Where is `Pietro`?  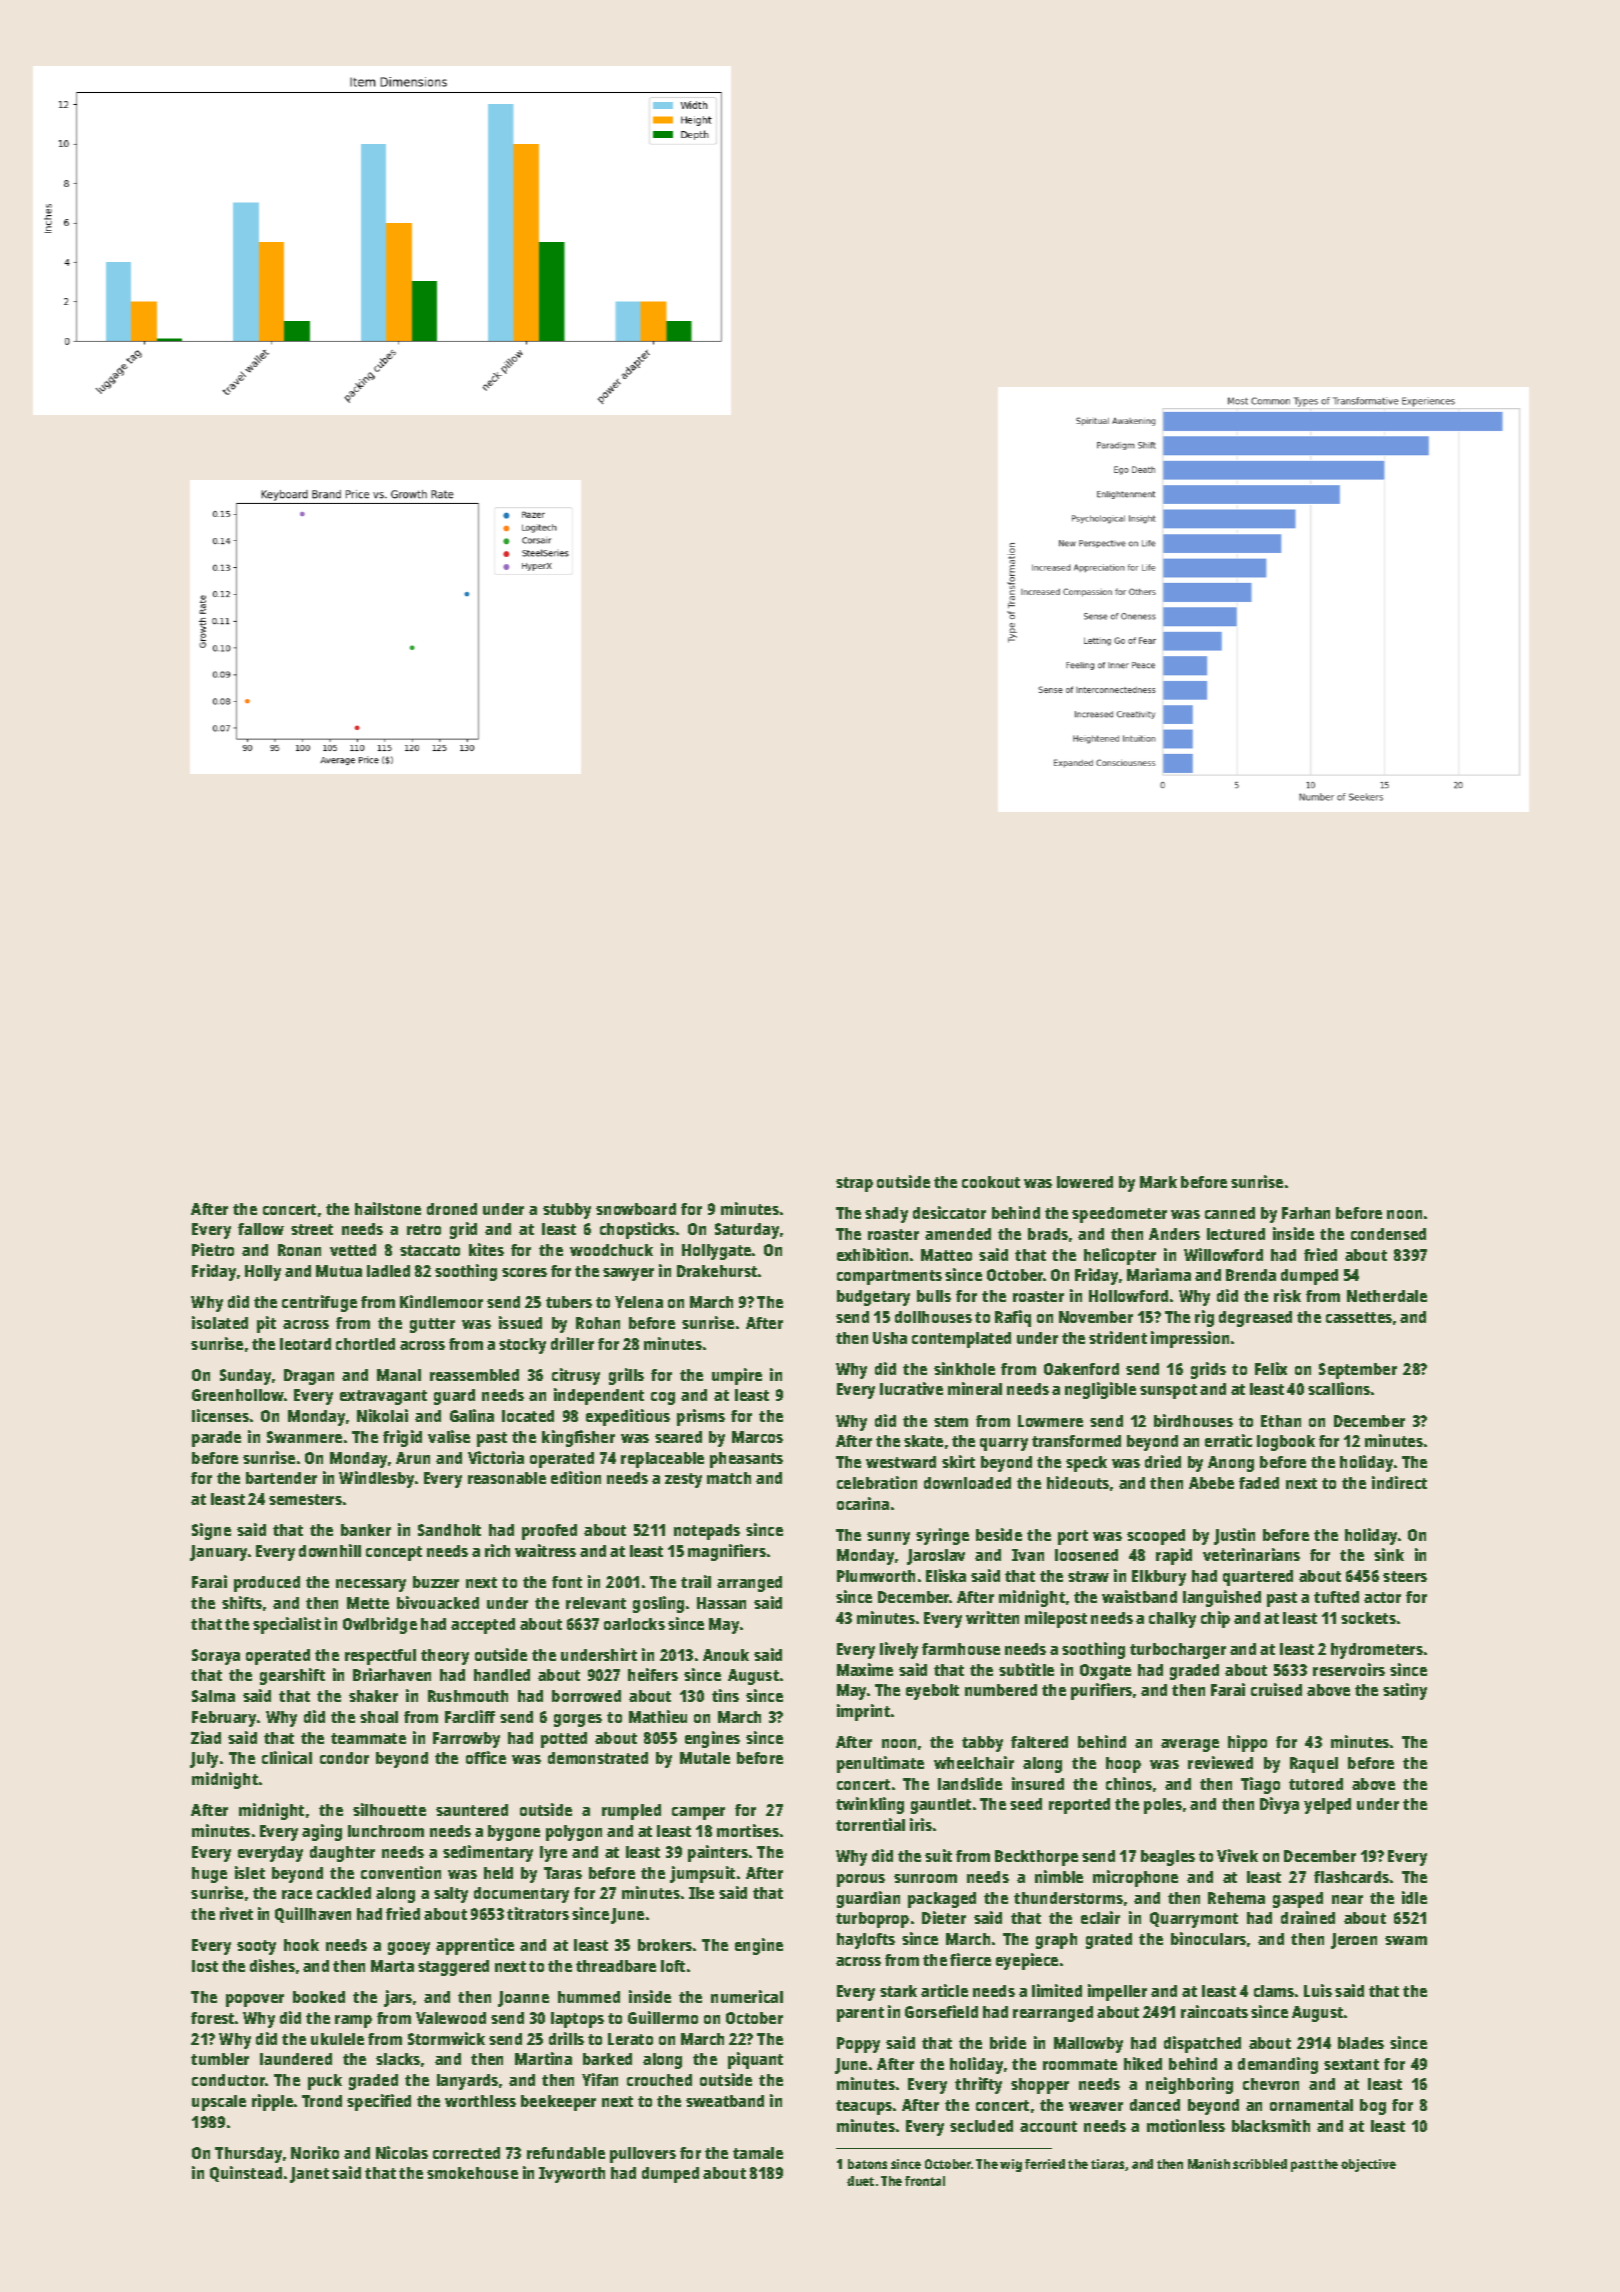
Pietro is located at coordinates (213, 1249).
